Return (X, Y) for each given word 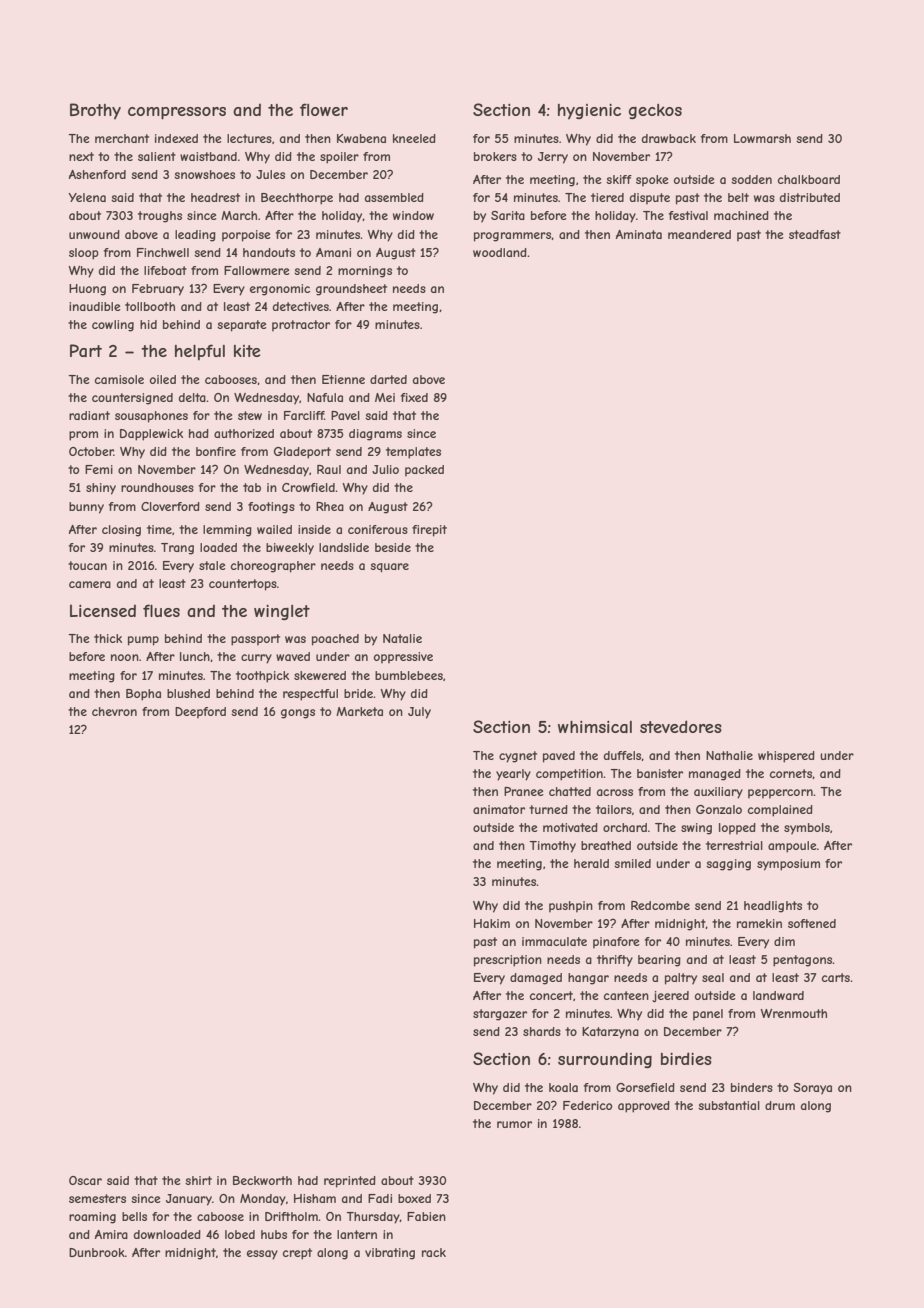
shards (542, 1031)
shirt (198, 1180)
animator (499, 809)
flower (324, 109)
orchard (625, 827)
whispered (786, 757)
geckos (655, 111)
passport (255, 640)
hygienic (589, 112)
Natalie (402, 638)
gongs (298, 714)
